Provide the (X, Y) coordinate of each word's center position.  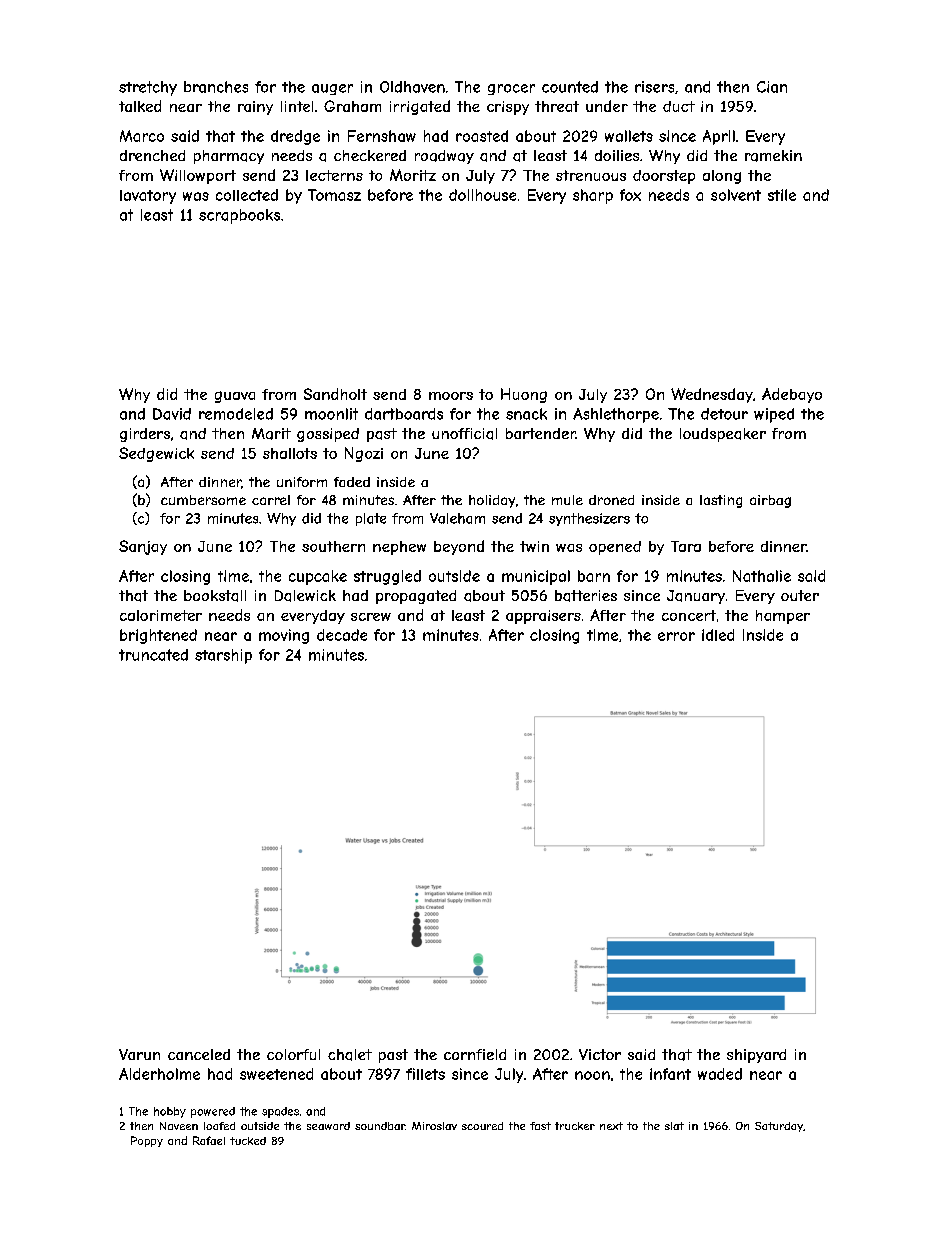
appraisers (543, 617)
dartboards (404, 414)
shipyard (756, 1056)
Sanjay (143, 547)
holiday (492, 501)
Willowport (198, 176)
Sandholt (335, 394)
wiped (774, 415)
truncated (153, 655)
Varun (139, 1054)
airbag (770, 501)
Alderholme (159, 1074)
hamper (783, 617)
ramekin (773, 156)
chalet (350, 1055)
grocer (511, 89)
